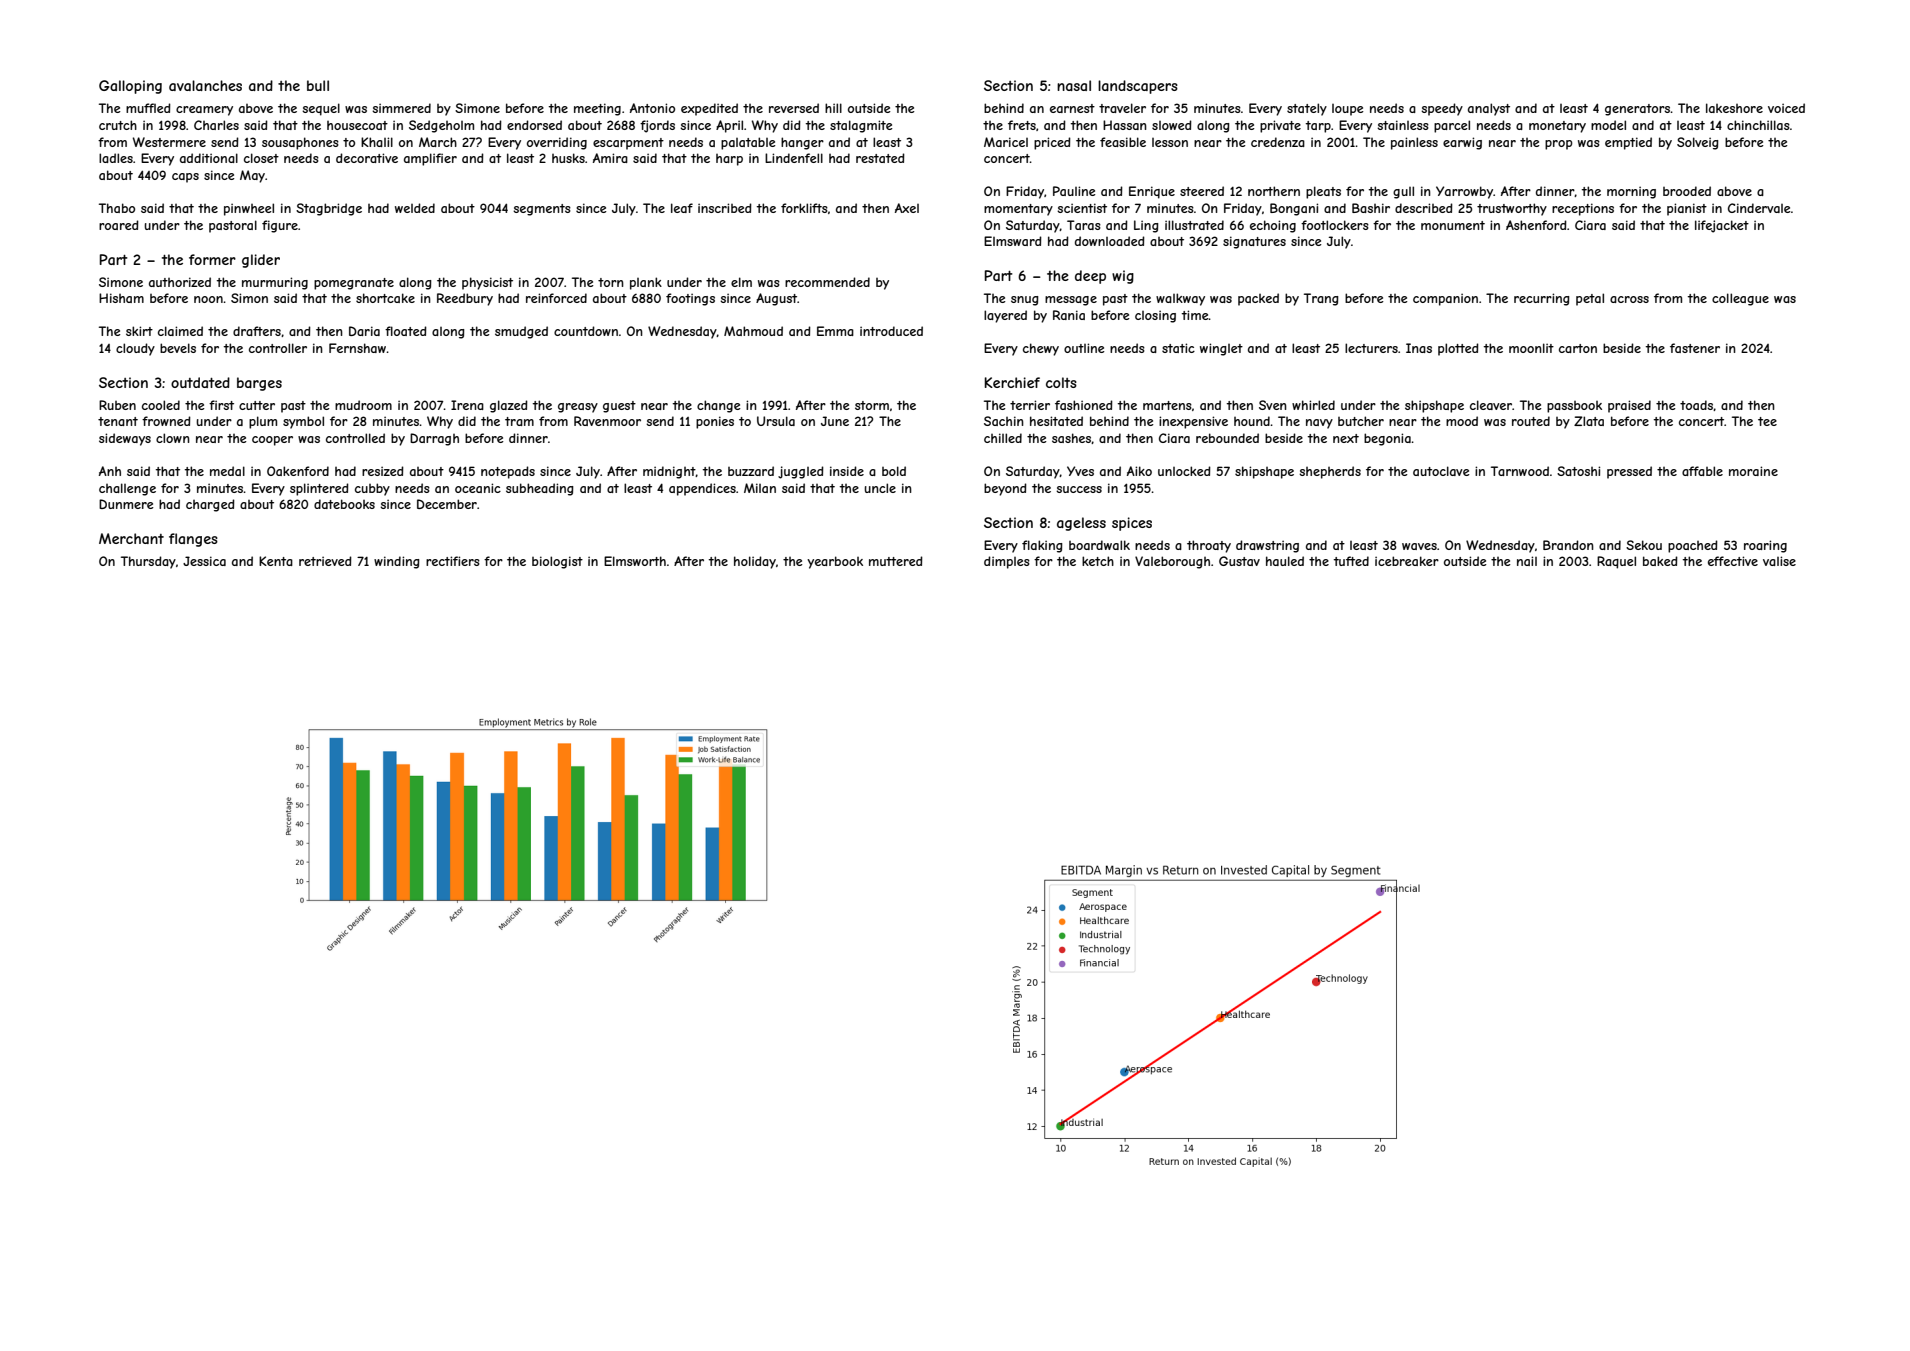 This page has width=1910, height=1351. I want to click on model, so click(1608, 125).
